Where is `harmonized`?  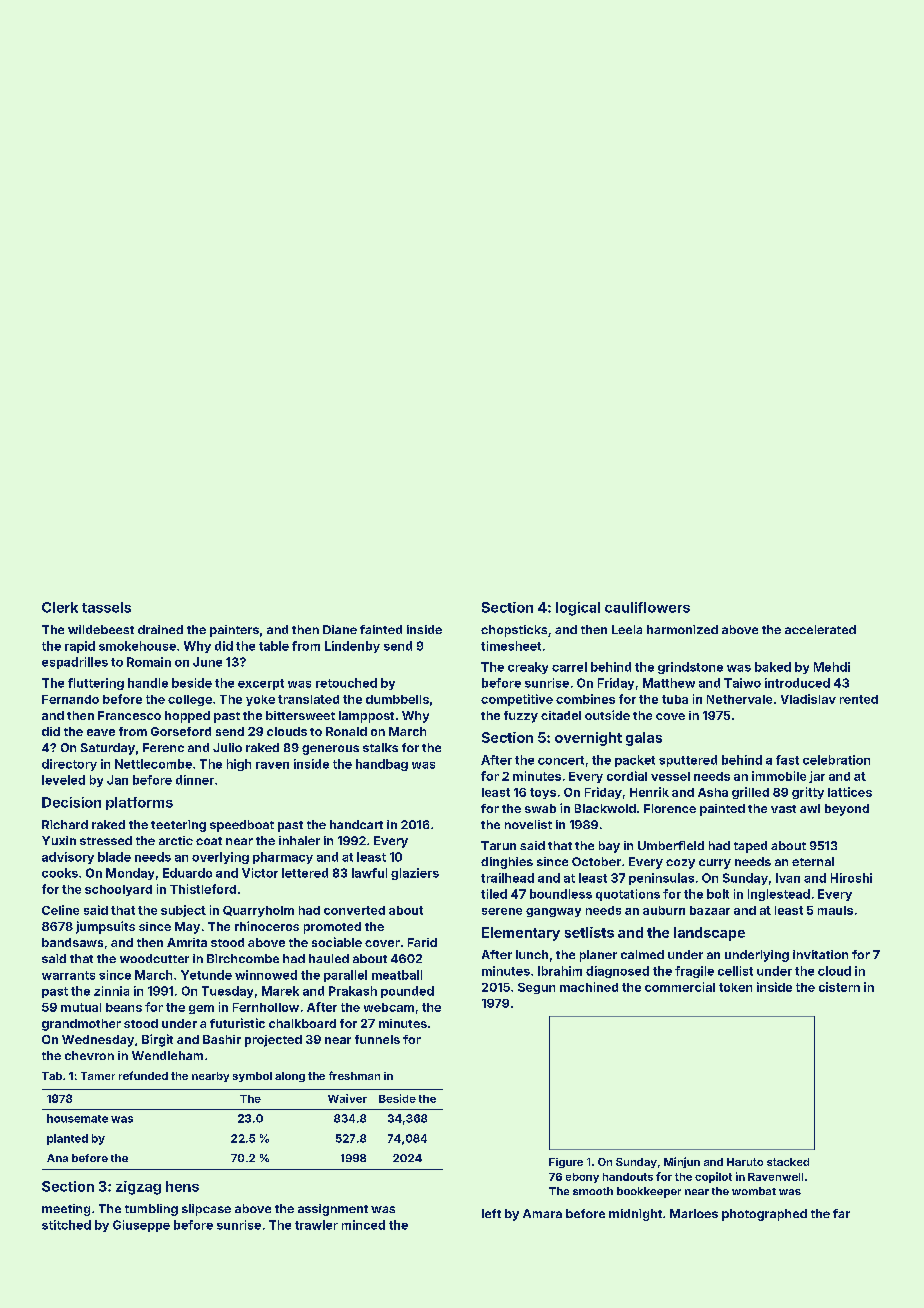 harmonized is located at coordinates (682, 629).
